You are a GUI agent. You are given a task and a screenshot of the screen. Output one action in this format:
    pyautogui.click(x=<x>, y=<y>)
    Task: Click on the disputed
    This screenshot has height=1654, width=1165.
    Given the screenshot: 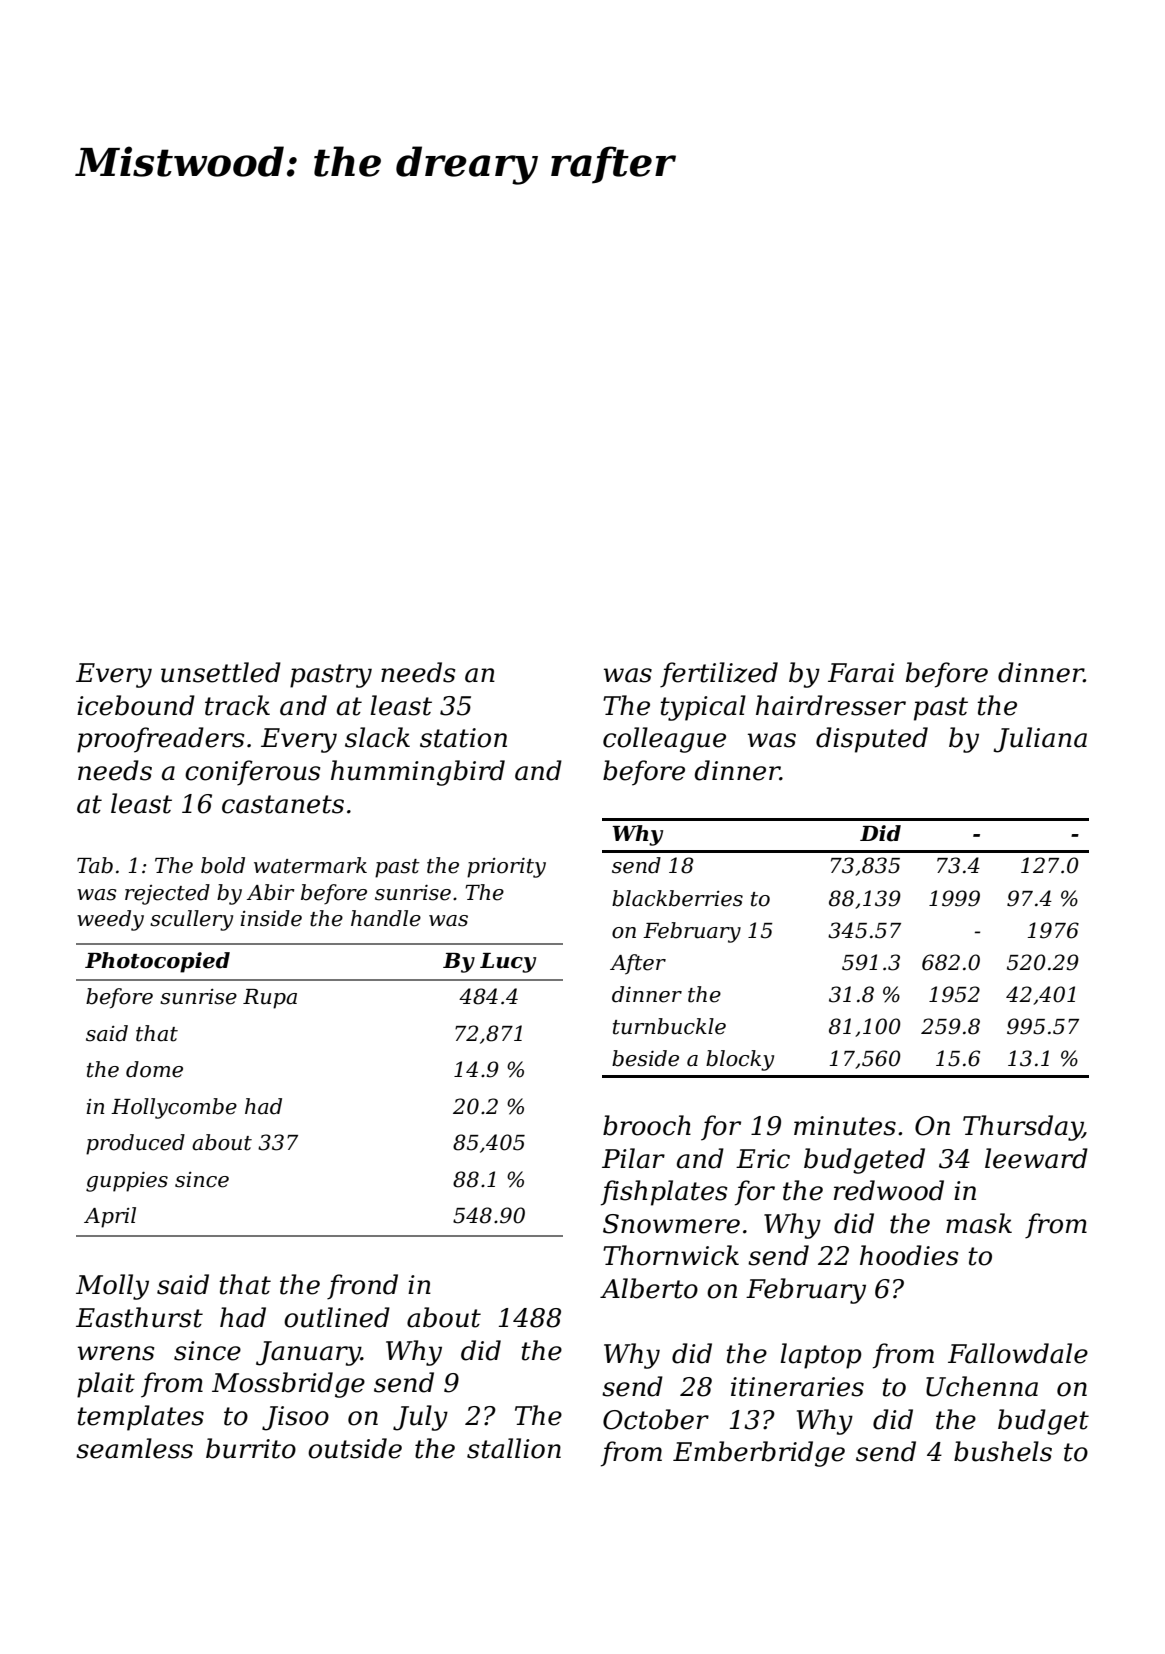 What is the action you would take?
    pyautogui.click(x=872, y=740)
